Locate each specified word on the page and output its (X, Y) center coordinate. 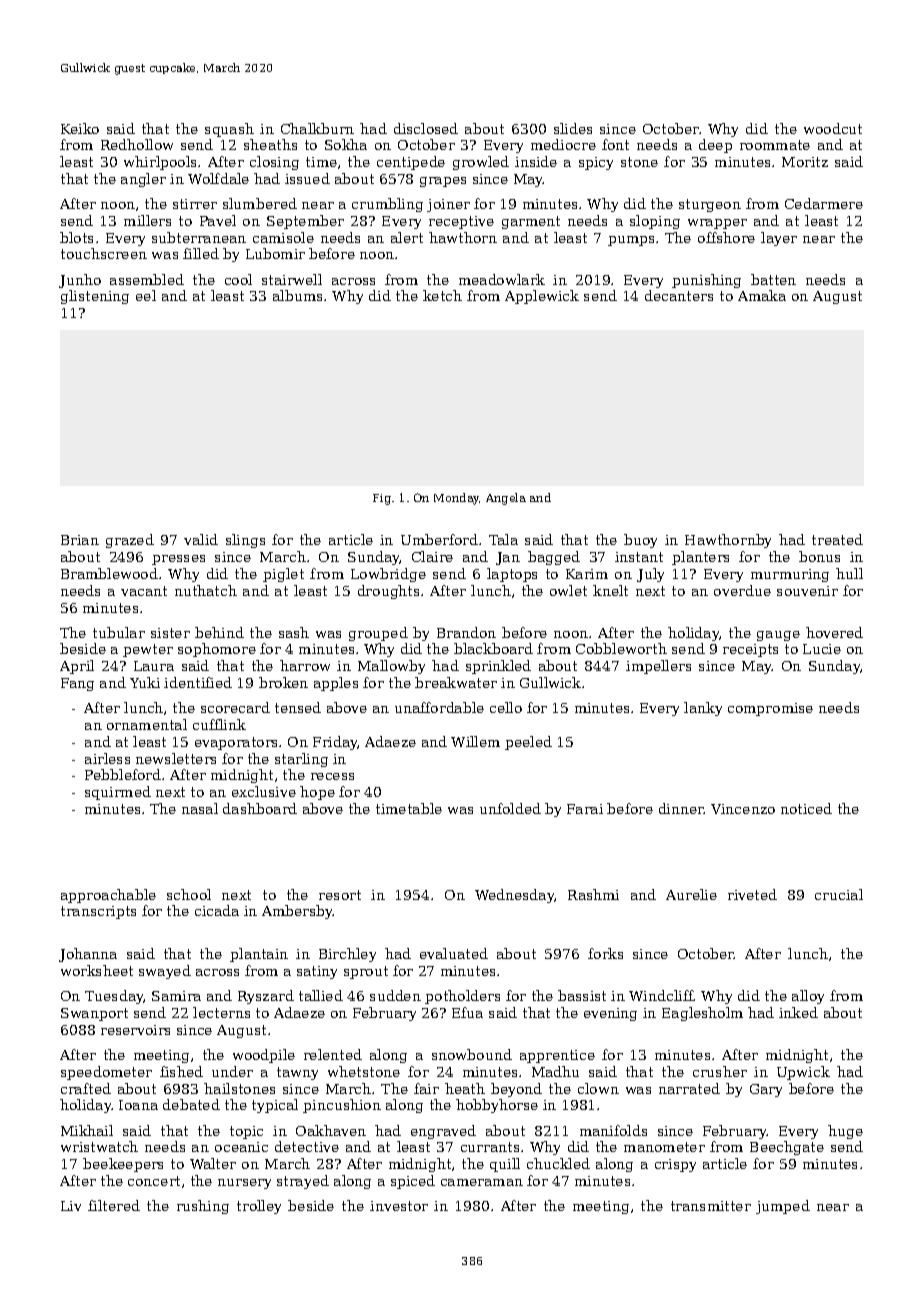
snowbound (472, 1054)
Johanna (88, 955)
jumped (783, 1207)
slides (573, 128)
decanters (679, 295)
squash (229, 130)
